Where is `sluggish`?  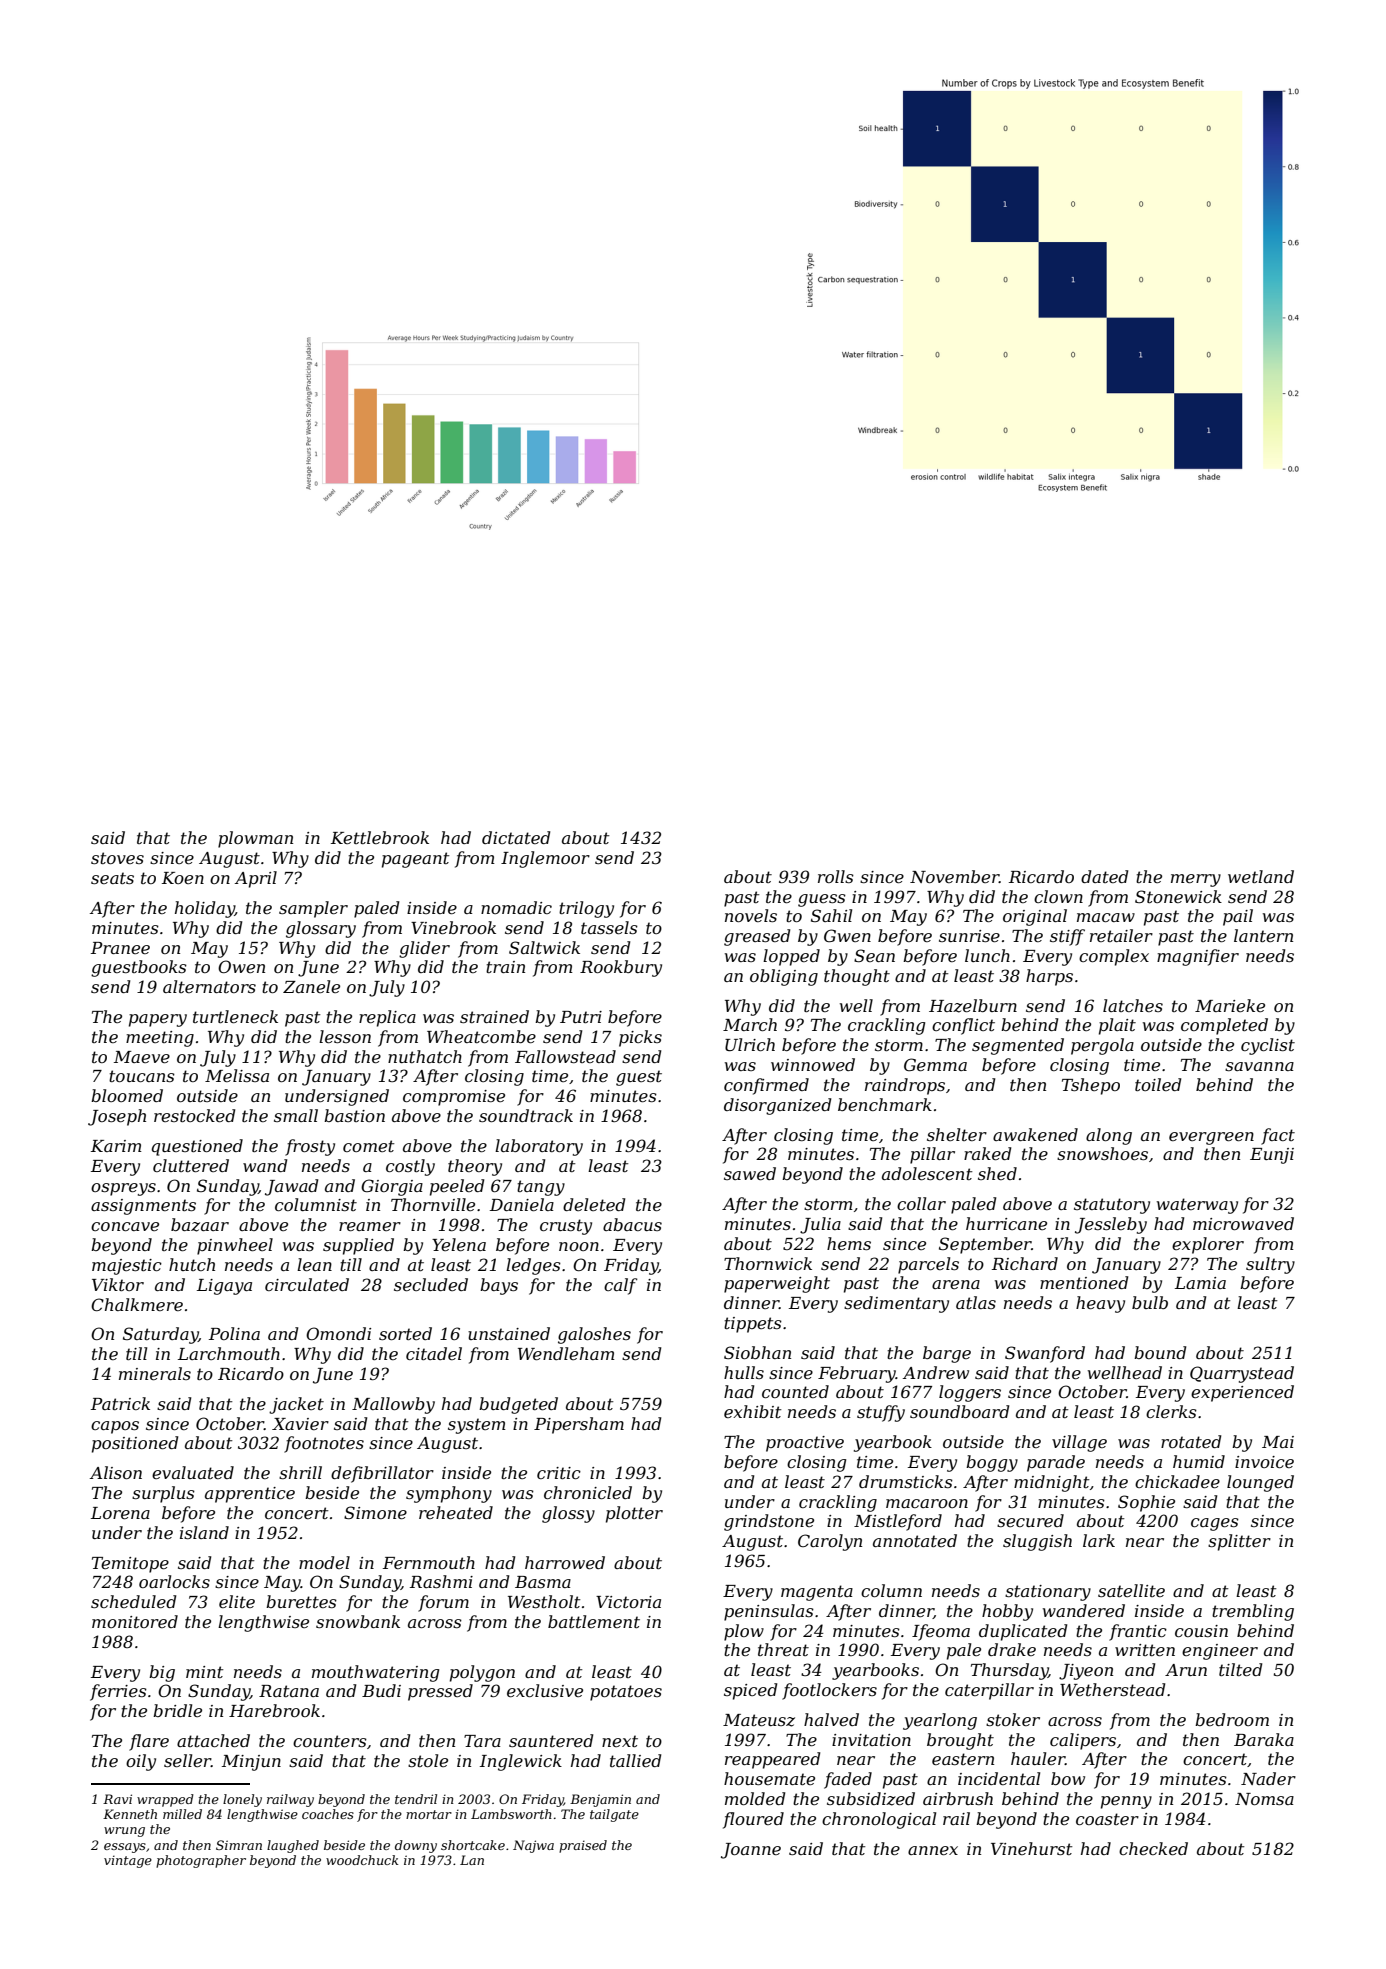 sluggish is located at coordinates (1037, 1542).
